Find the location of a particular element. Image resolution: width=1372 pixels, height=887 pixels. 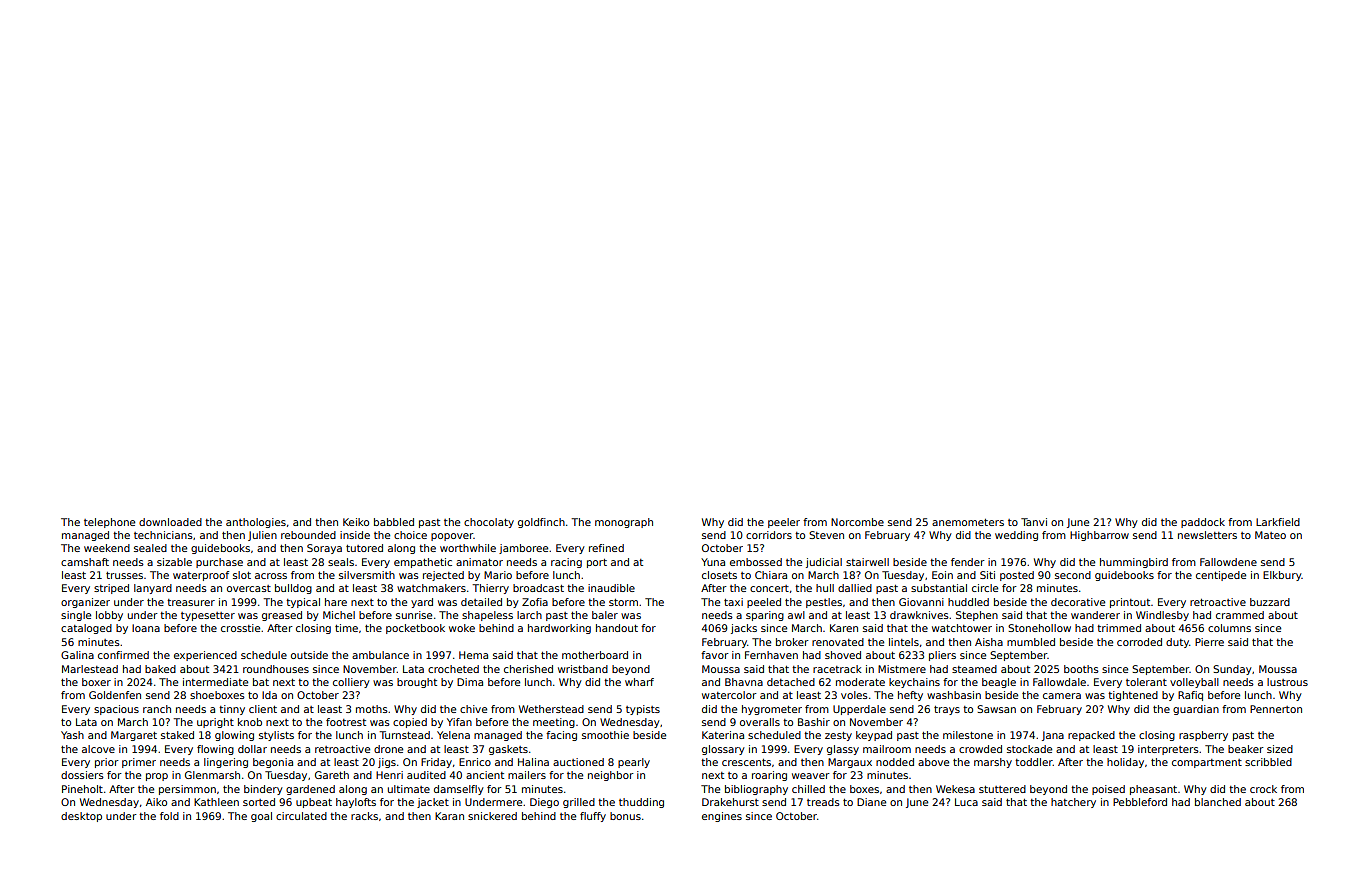

anemometers is located at coordinates (968, 522).
